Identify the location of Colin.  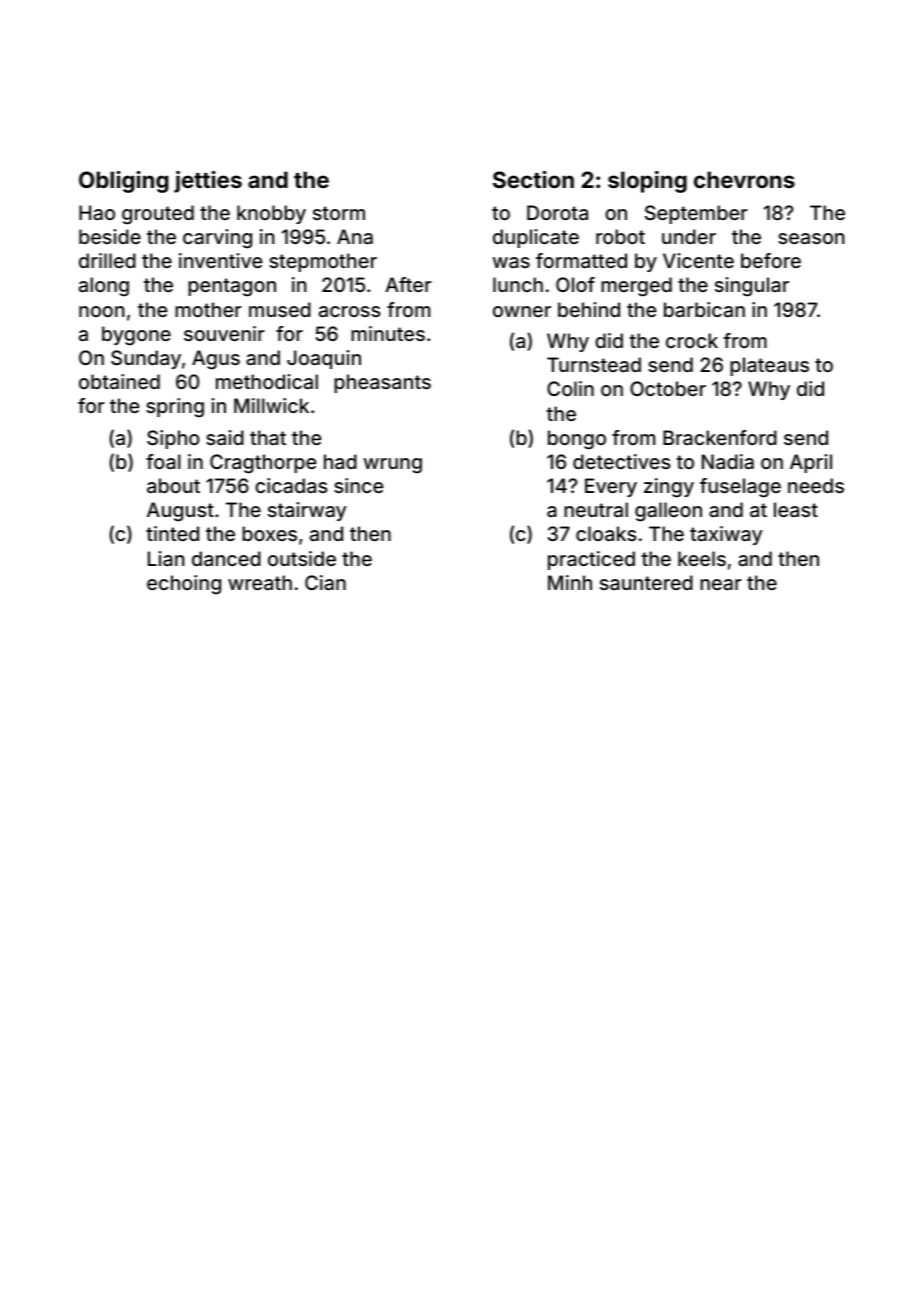
(570, 388).
